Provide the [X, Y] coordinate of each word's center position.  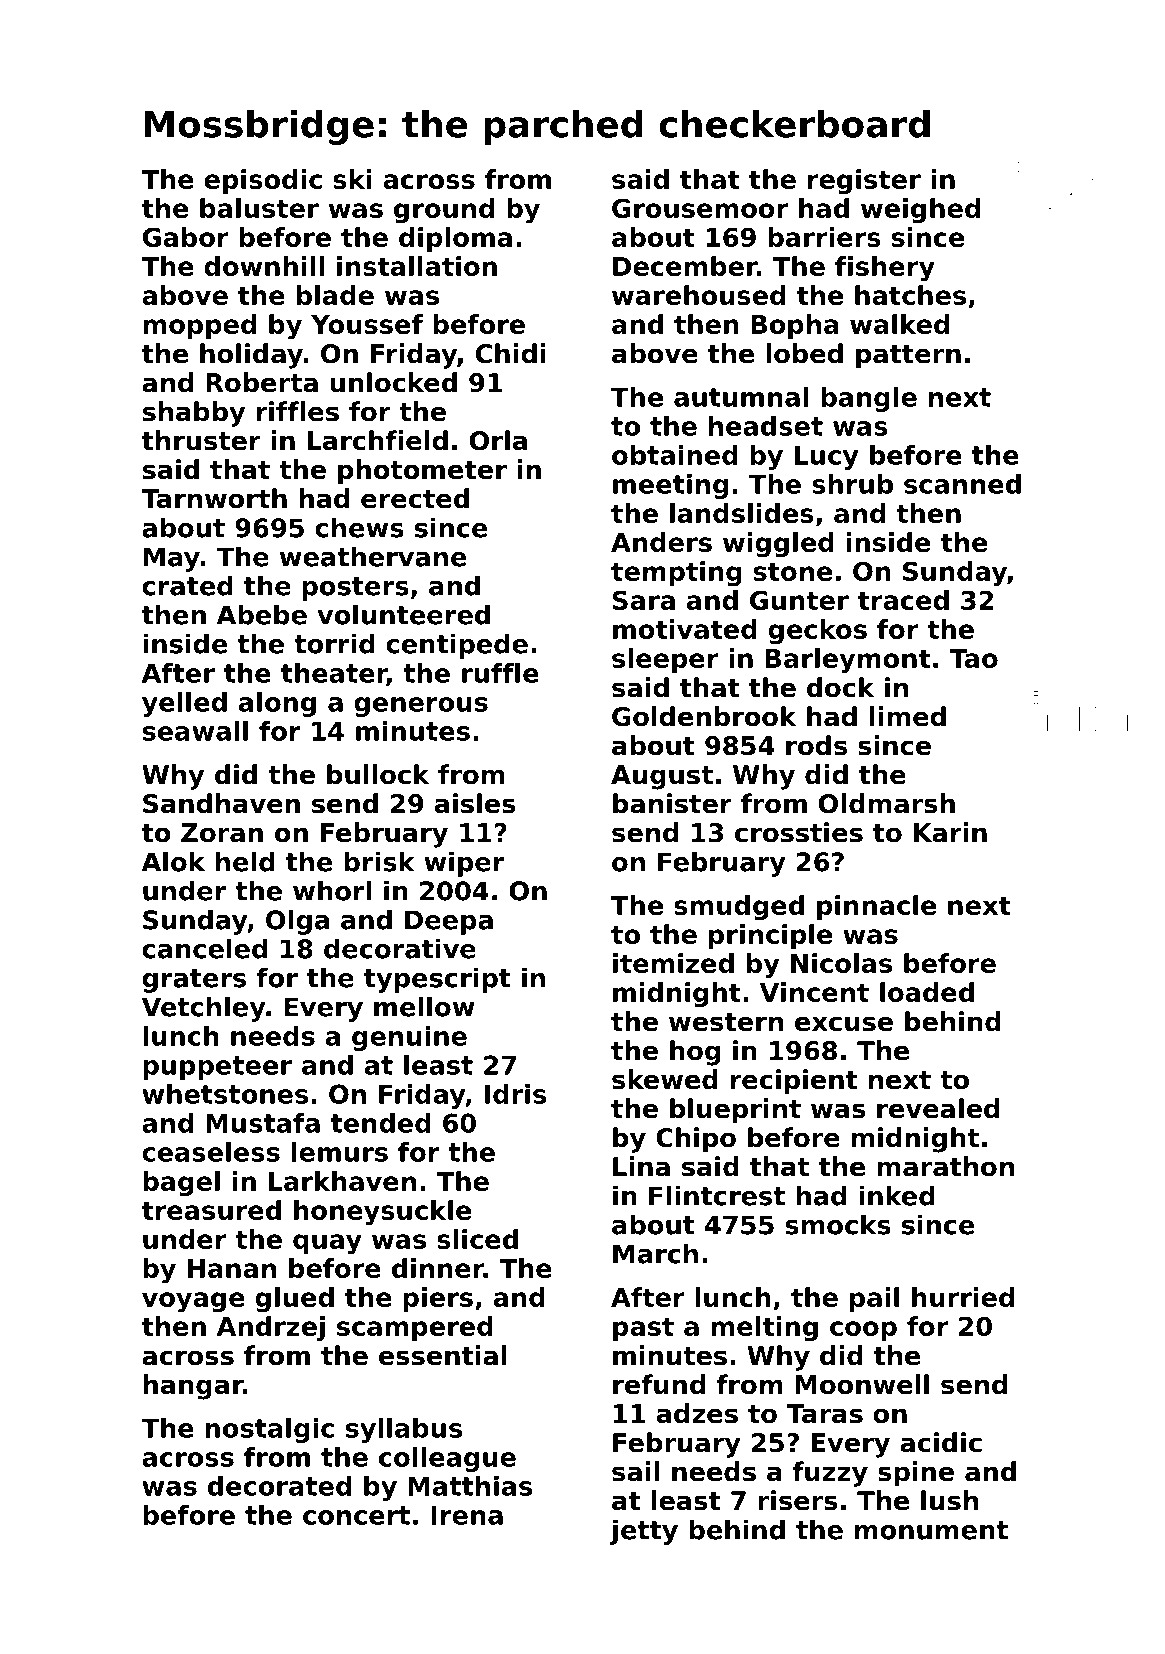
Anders [661, 542]
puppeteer [217, 1068]
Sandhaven [221, 803]
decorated [279, 1486]
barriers [824, 237]
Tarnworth [214, 498]
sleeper [665, 660]
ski [352, 179]
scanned [962, 484]
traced [903, 600]
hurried [963, 1297]
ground [444, 211]
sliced [477, 1239]
